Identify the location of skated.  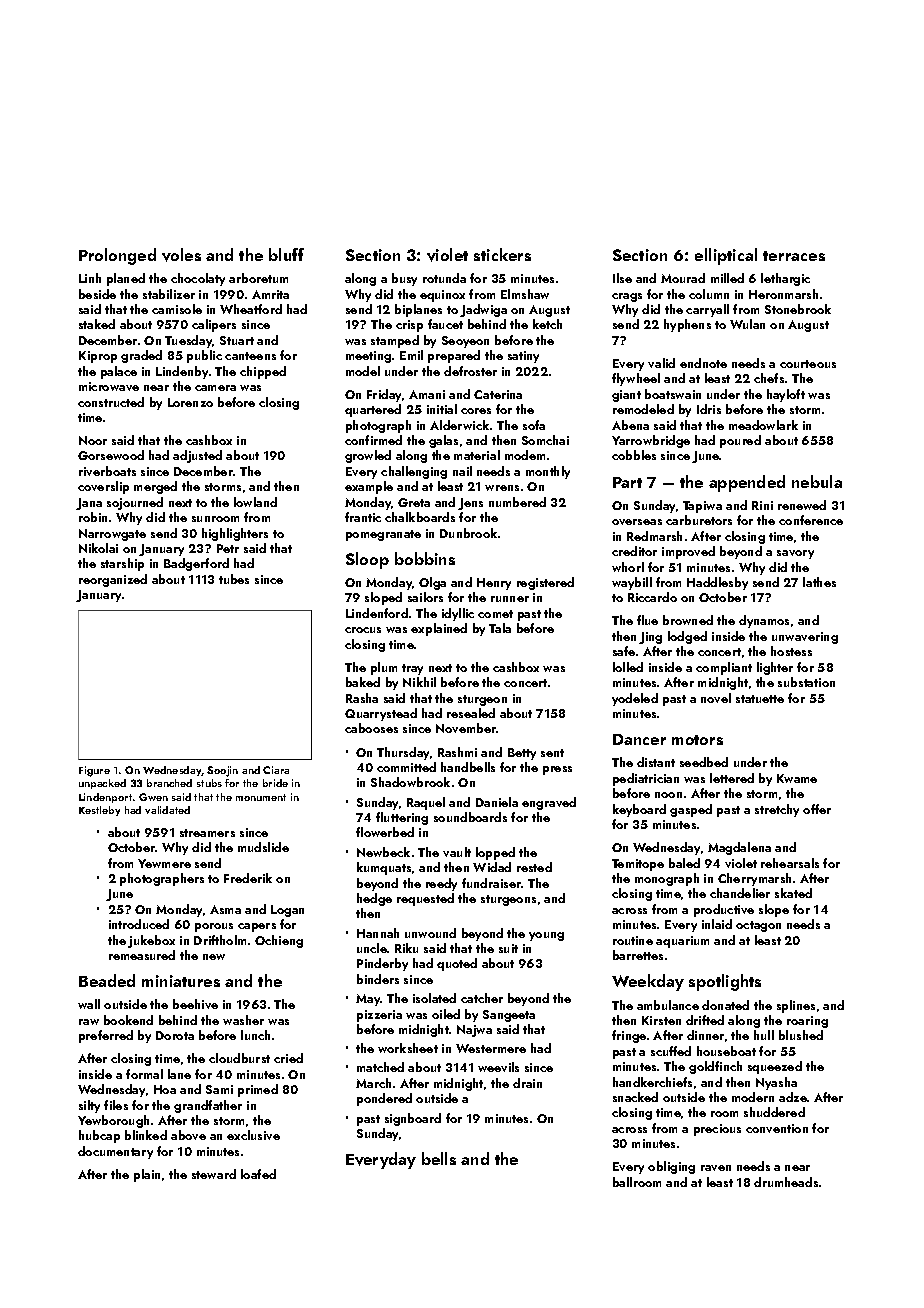
(793, 893).
